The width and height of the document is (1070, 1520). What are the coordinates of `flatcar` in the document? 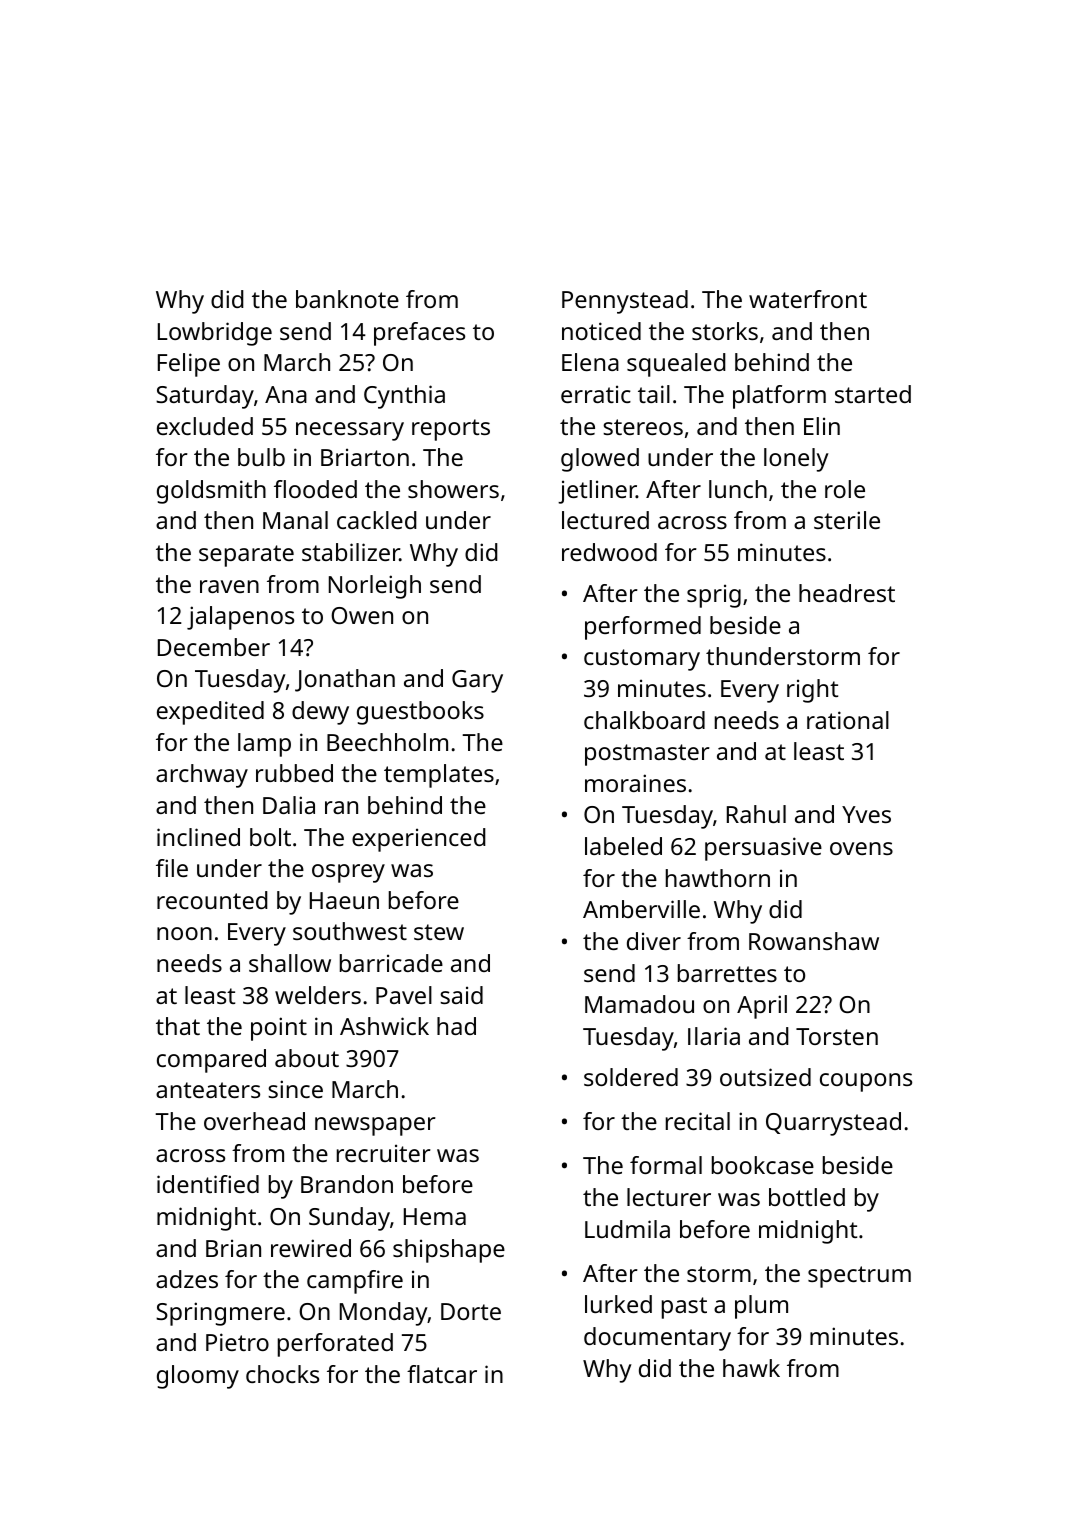 It's located at (442, 1374).
